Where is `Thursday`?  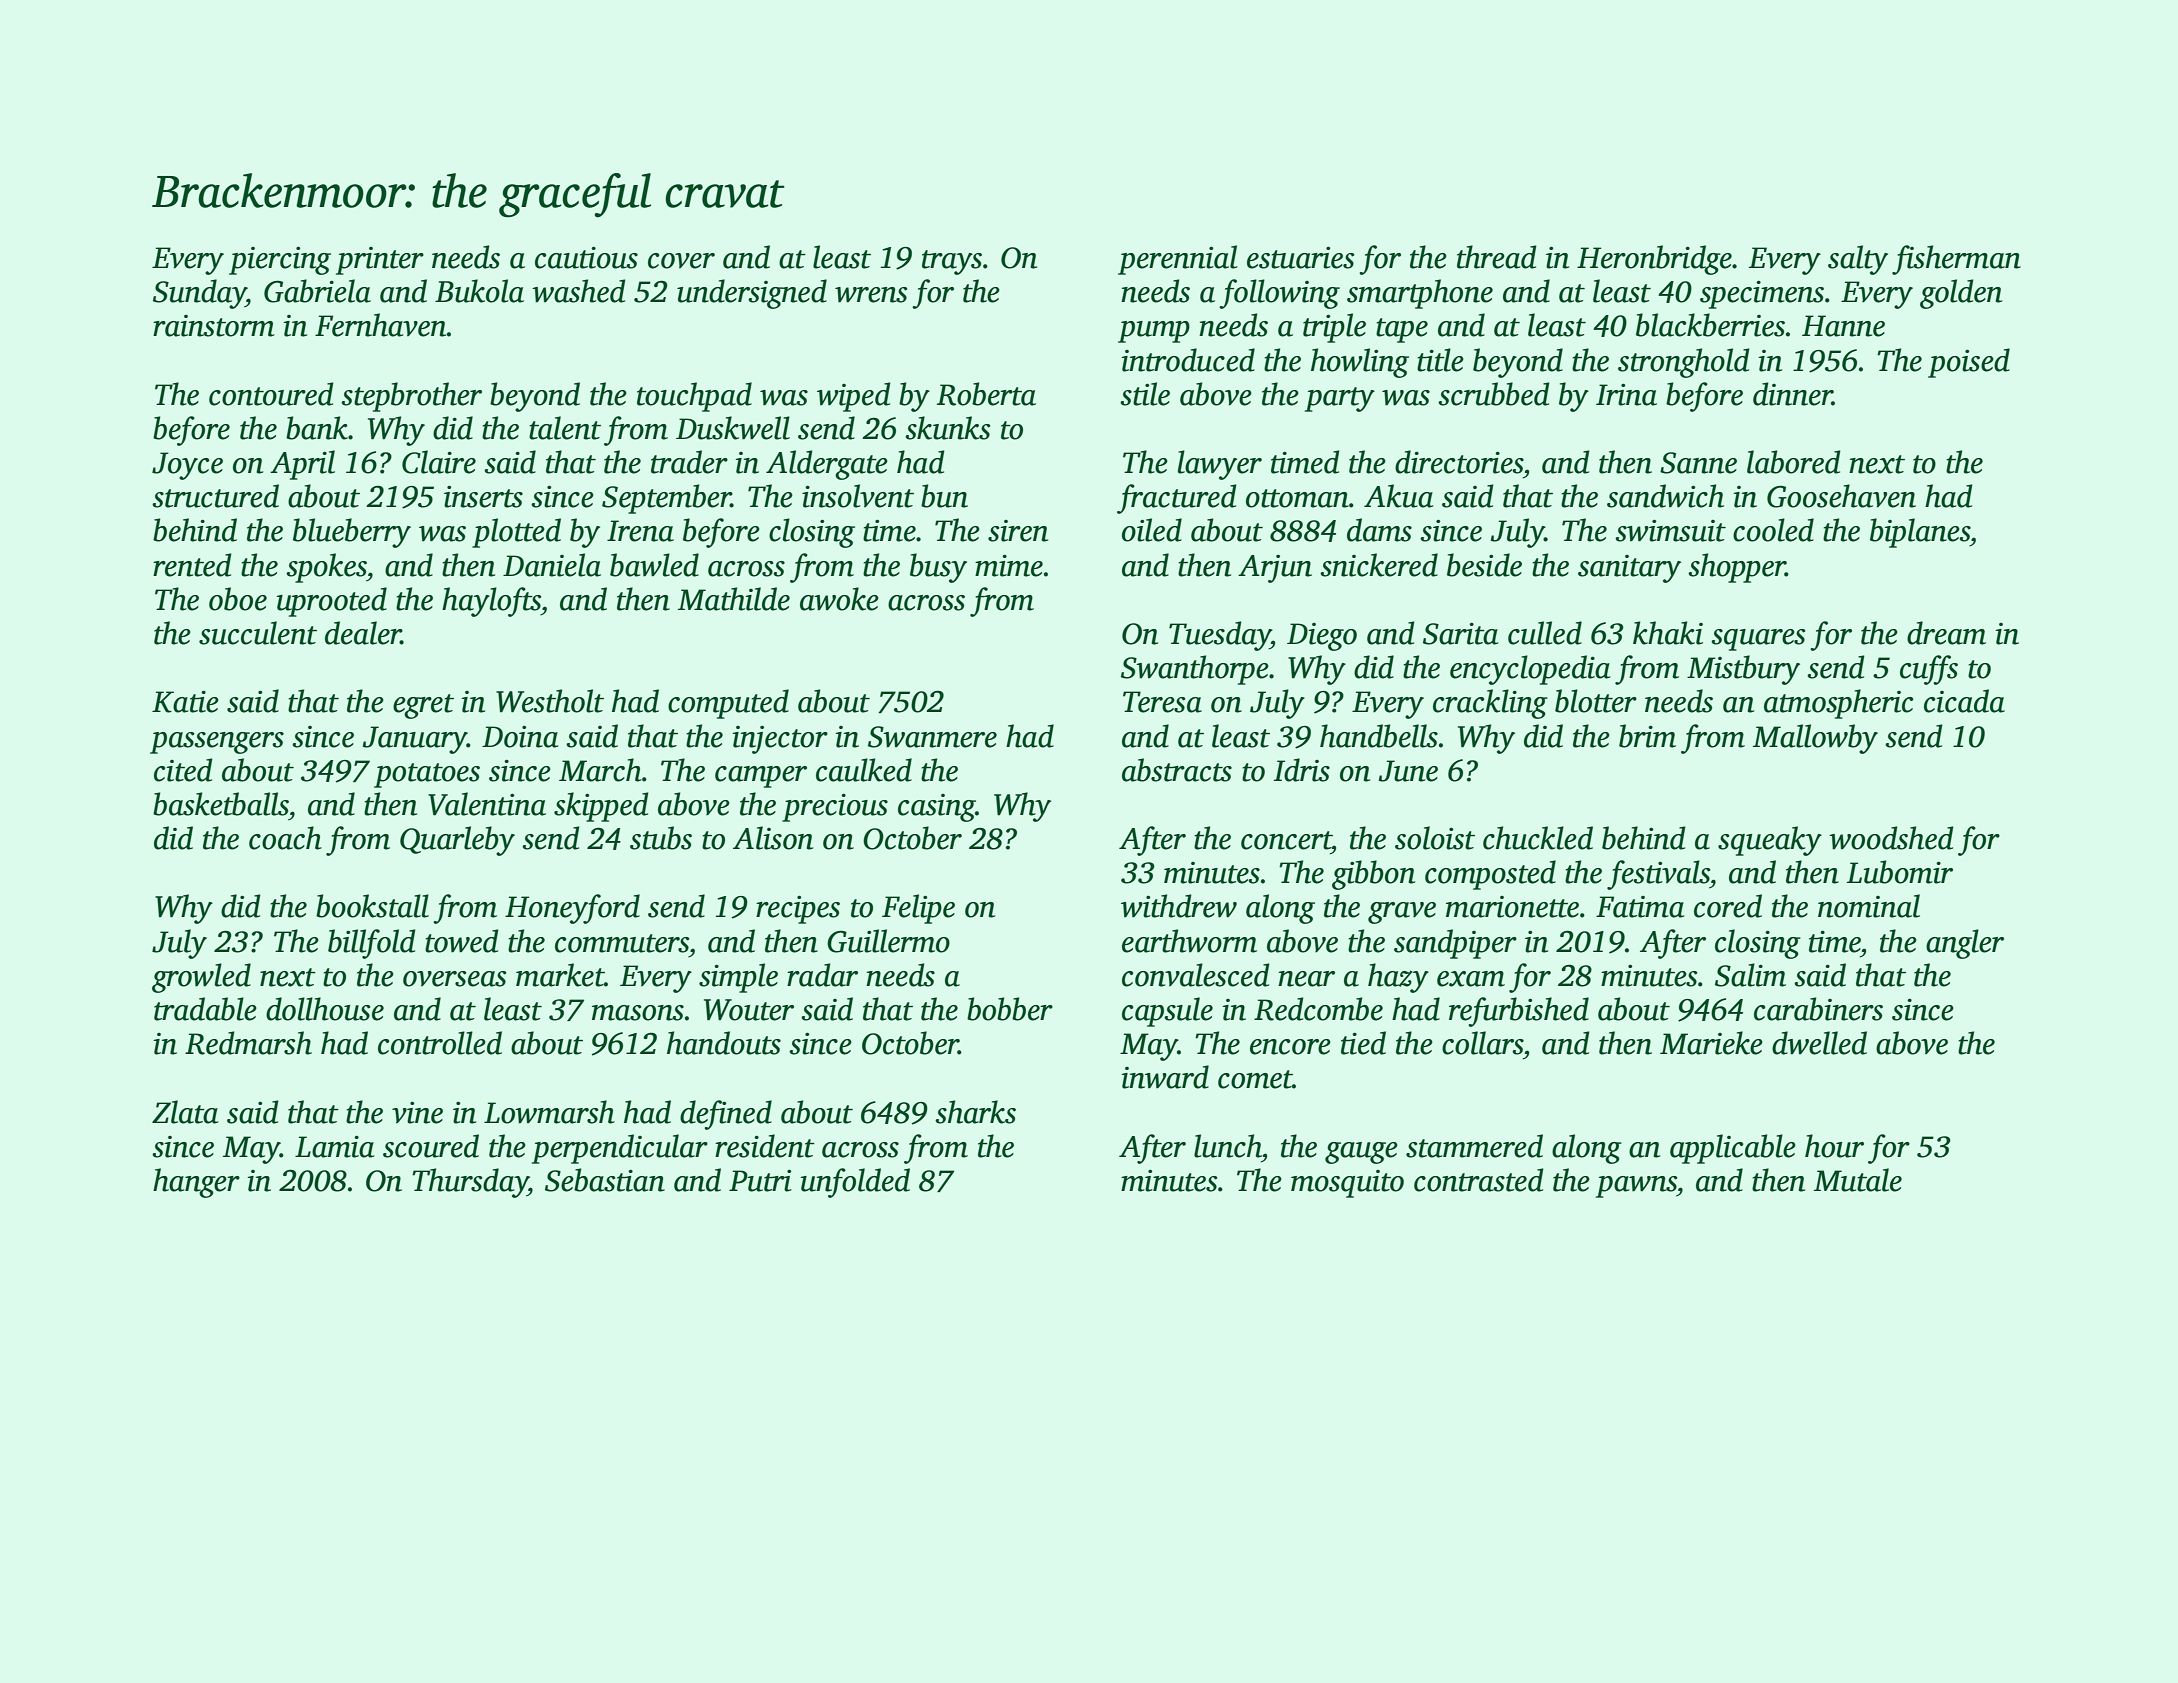 Thursday is located at coordinates (470, 1183).
